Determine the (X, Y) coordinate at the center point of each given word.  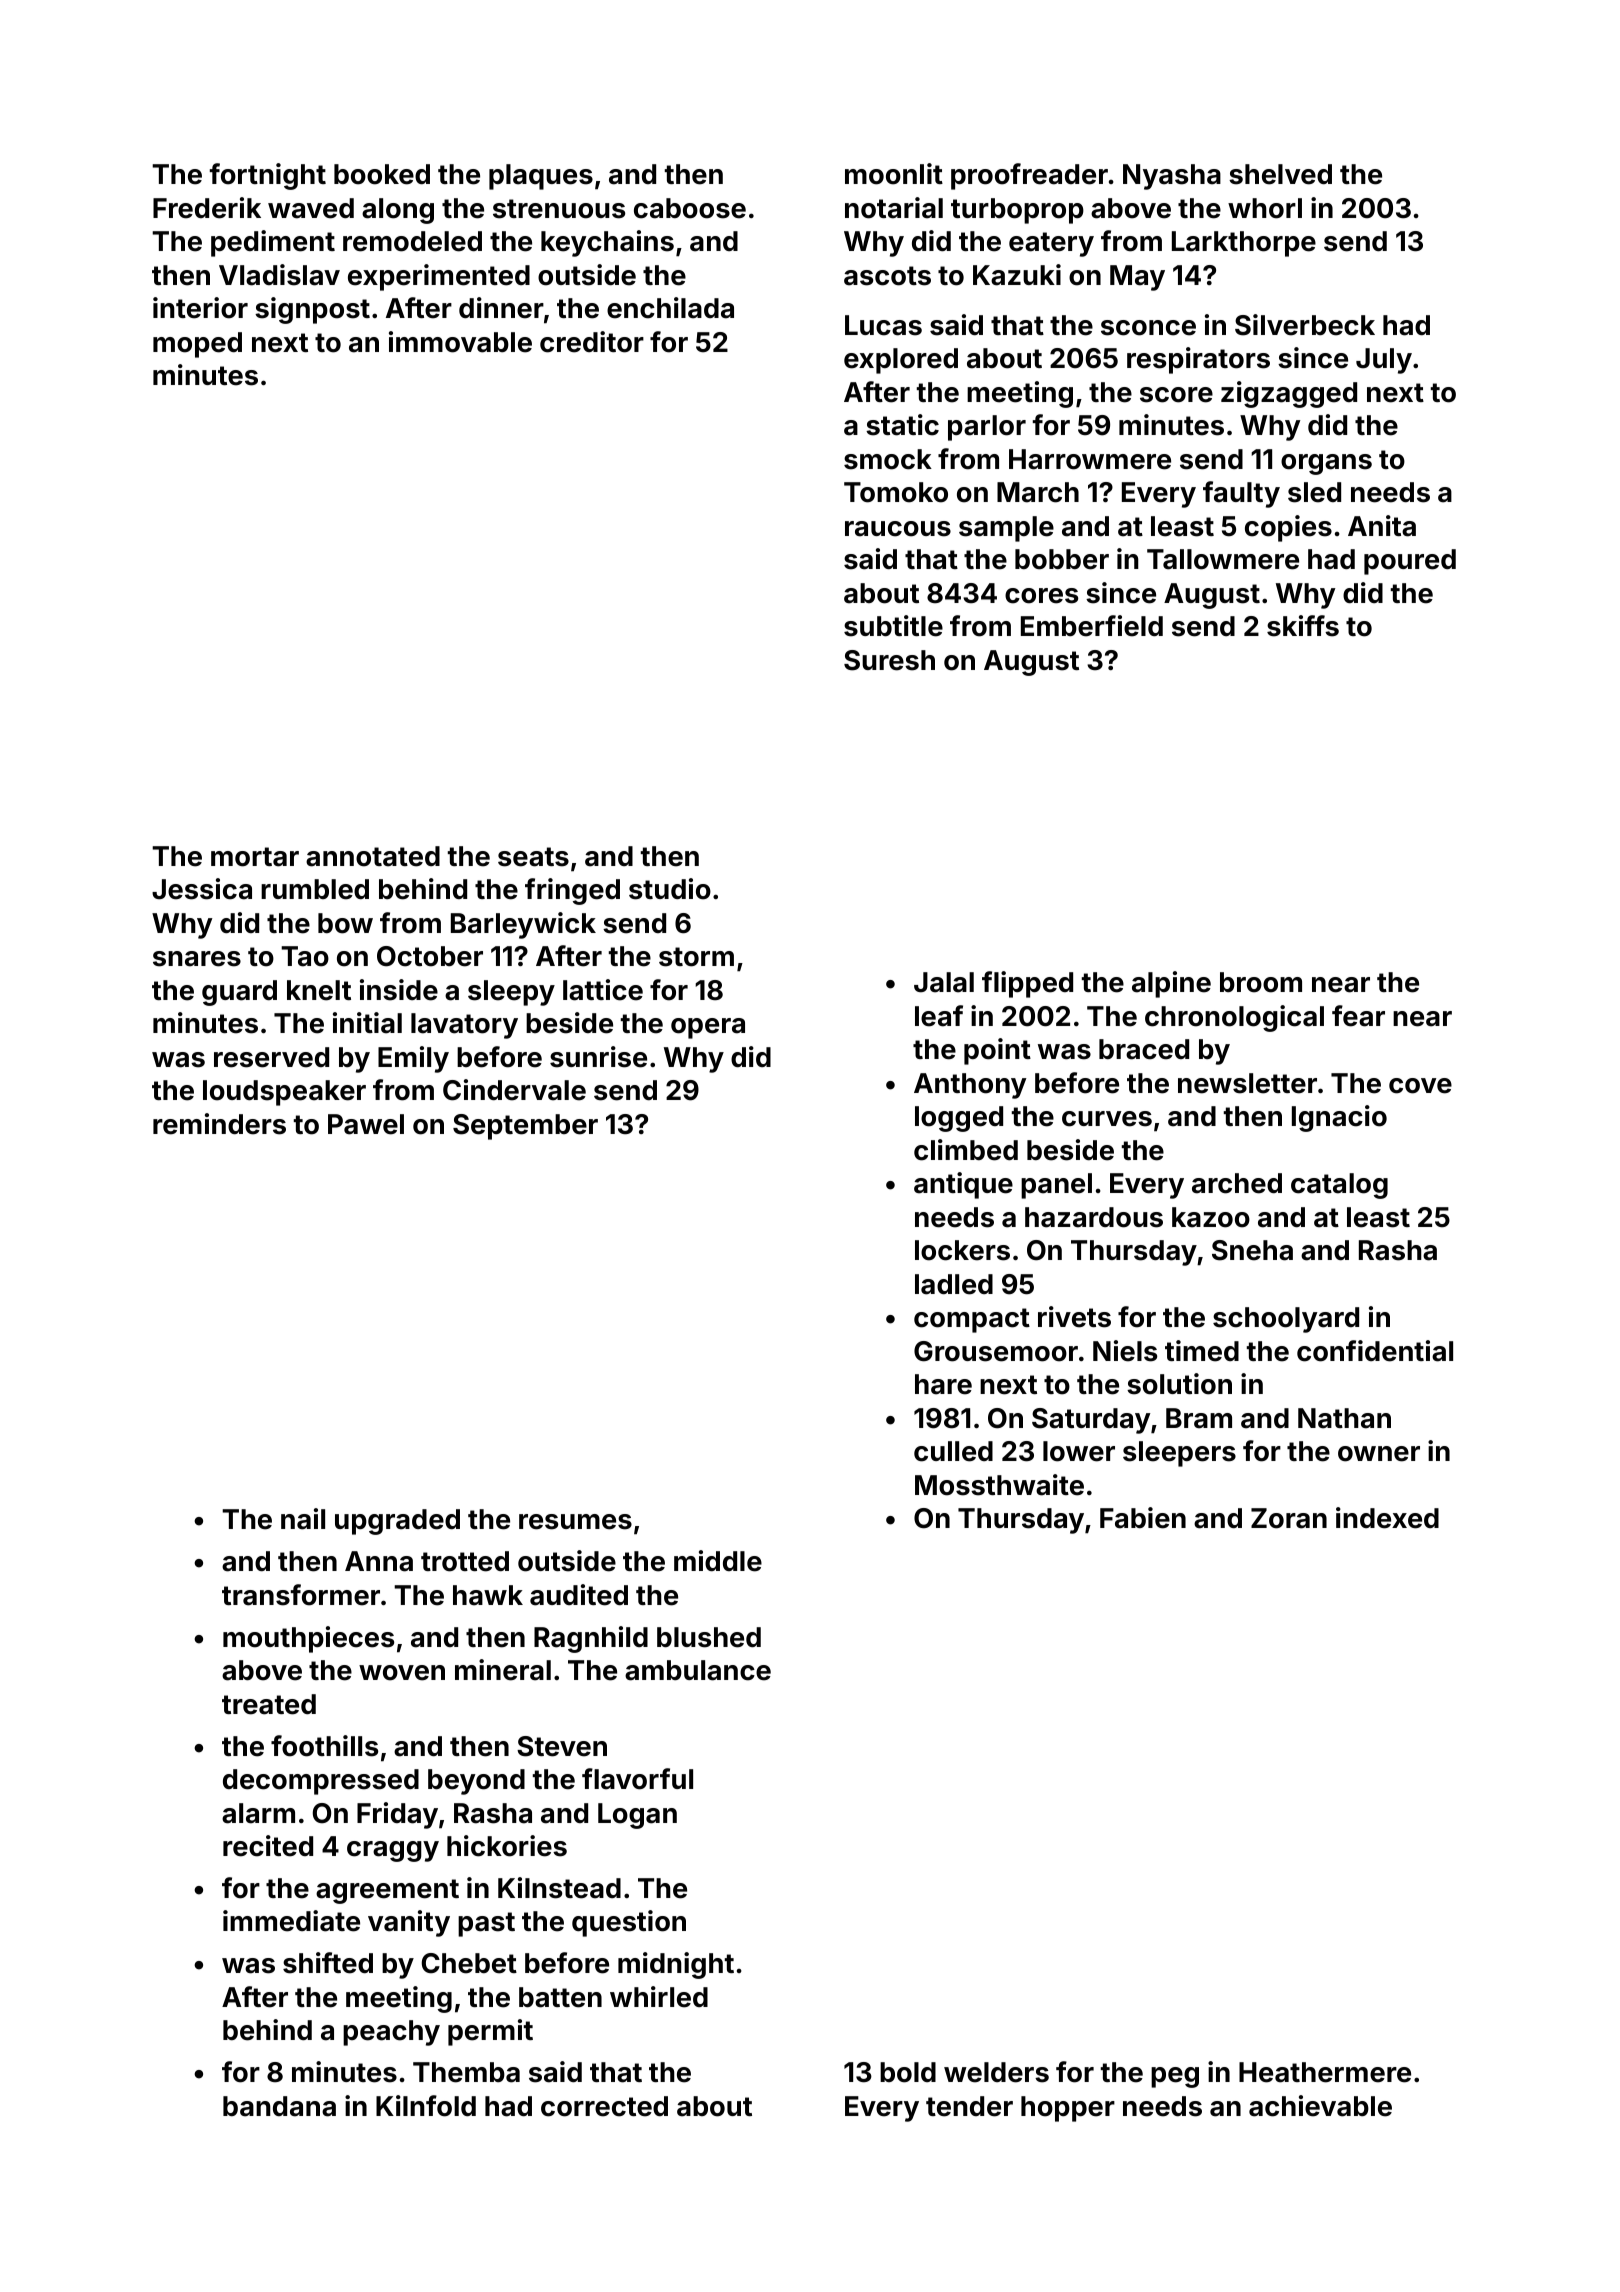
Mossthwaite (999, 1485)
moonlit (894, 174)
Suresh (889, 660)
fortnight (268, 176)
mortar (255, 857)
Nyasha (1172, 177)
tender (969, 2106)
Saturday (1091, 1421)
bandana (279, 2106)
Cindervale (514, 1090)
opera (708, 1028)
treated (269, 1704)
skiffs (1303, 626)
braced (1144, 1049)
